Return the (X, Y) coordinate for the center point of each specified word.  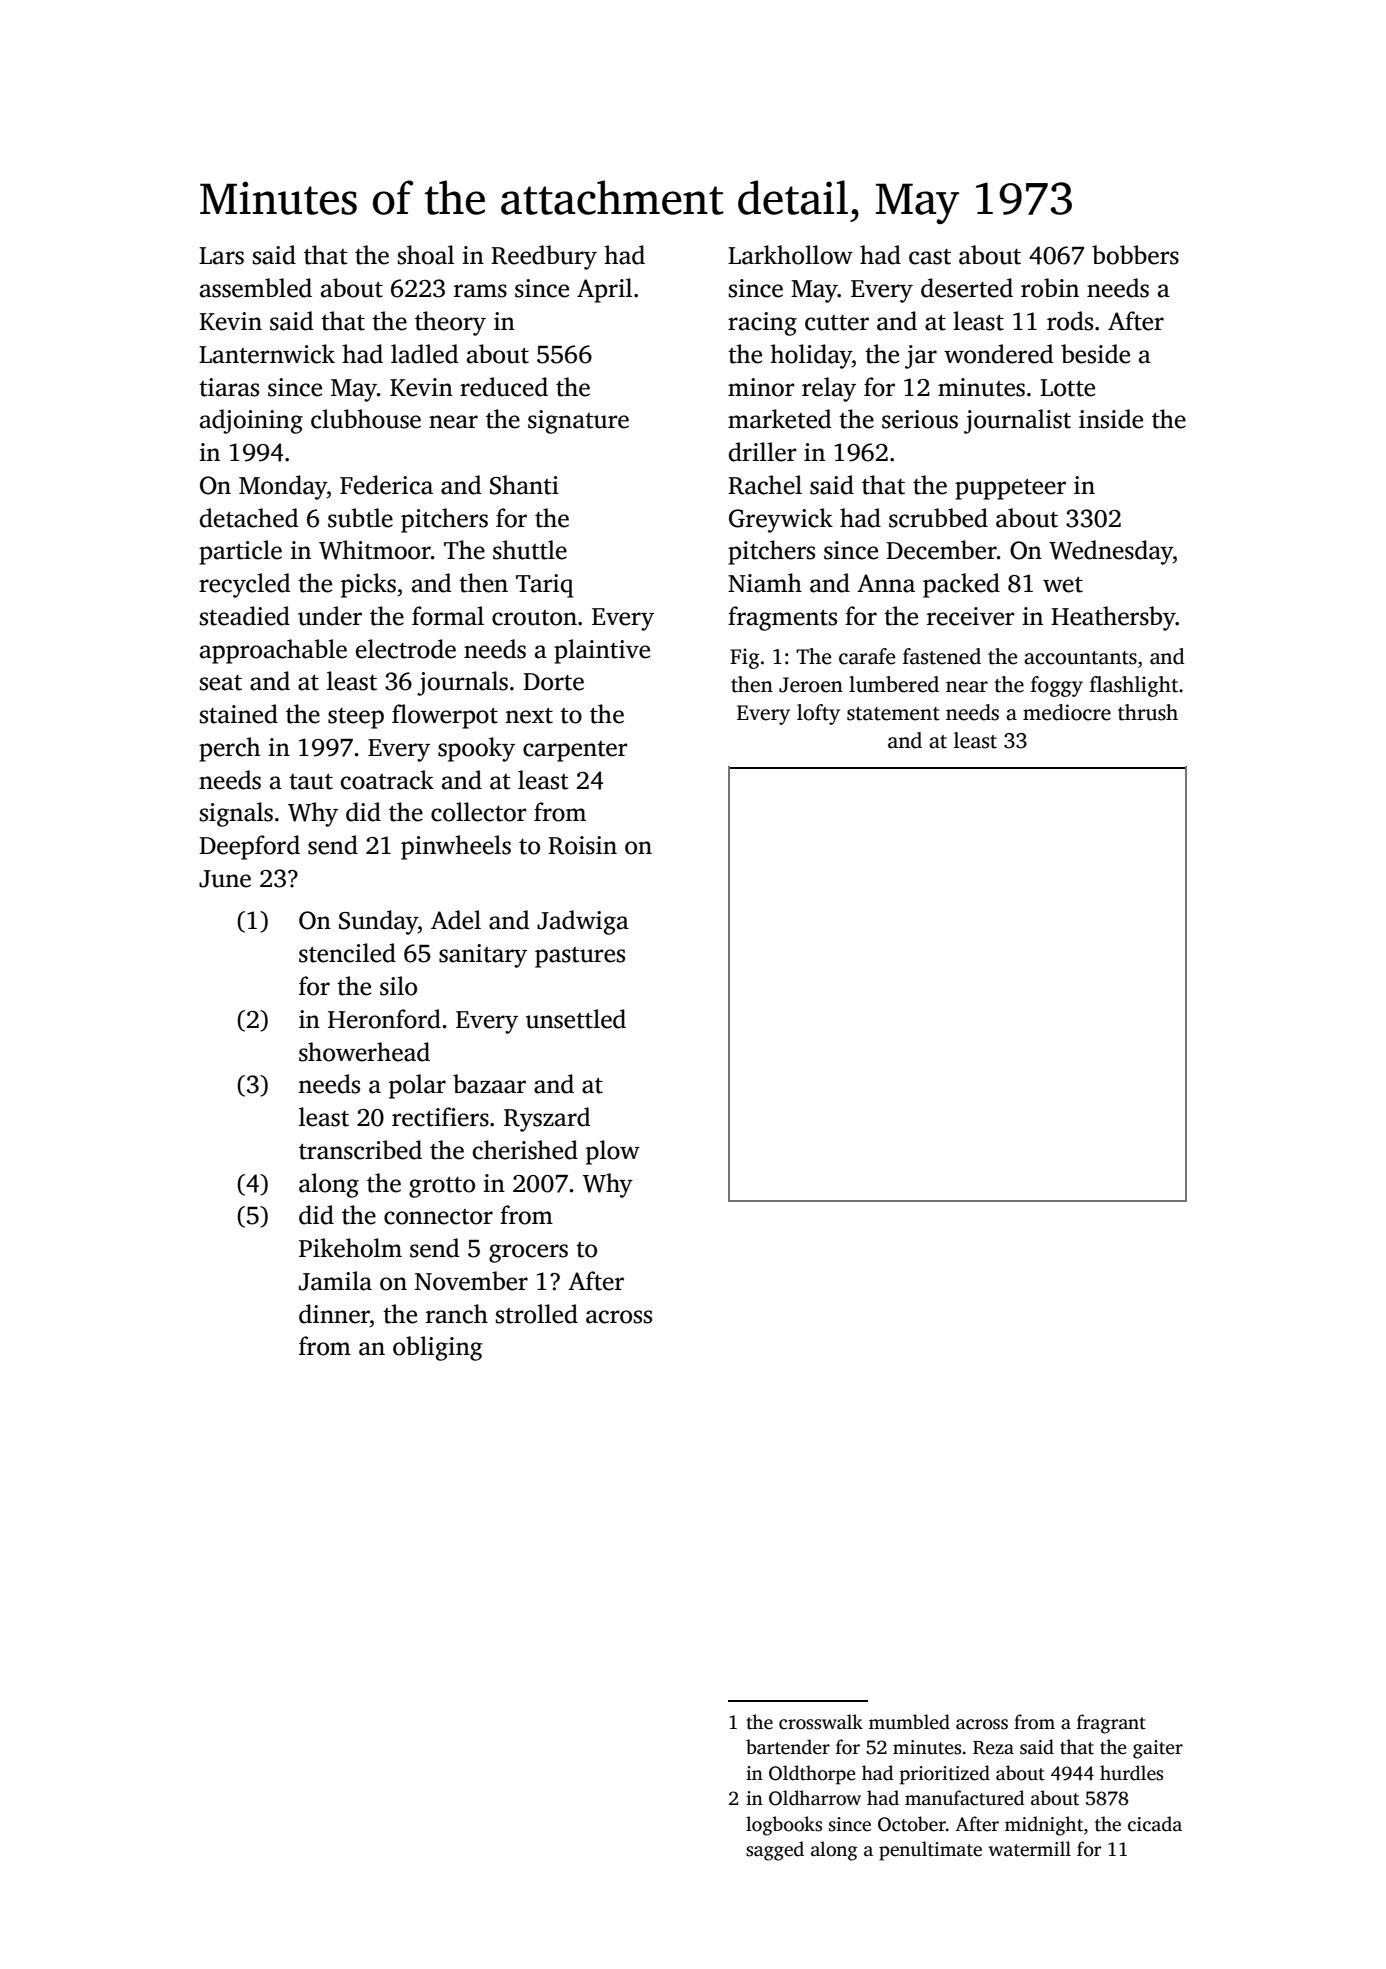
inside (1111, 419)
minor (761, 387)
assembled (256, 288)
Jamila (335, 1281)
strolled (537, 1314)
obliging (438, 1348)
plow (613, 1152)
